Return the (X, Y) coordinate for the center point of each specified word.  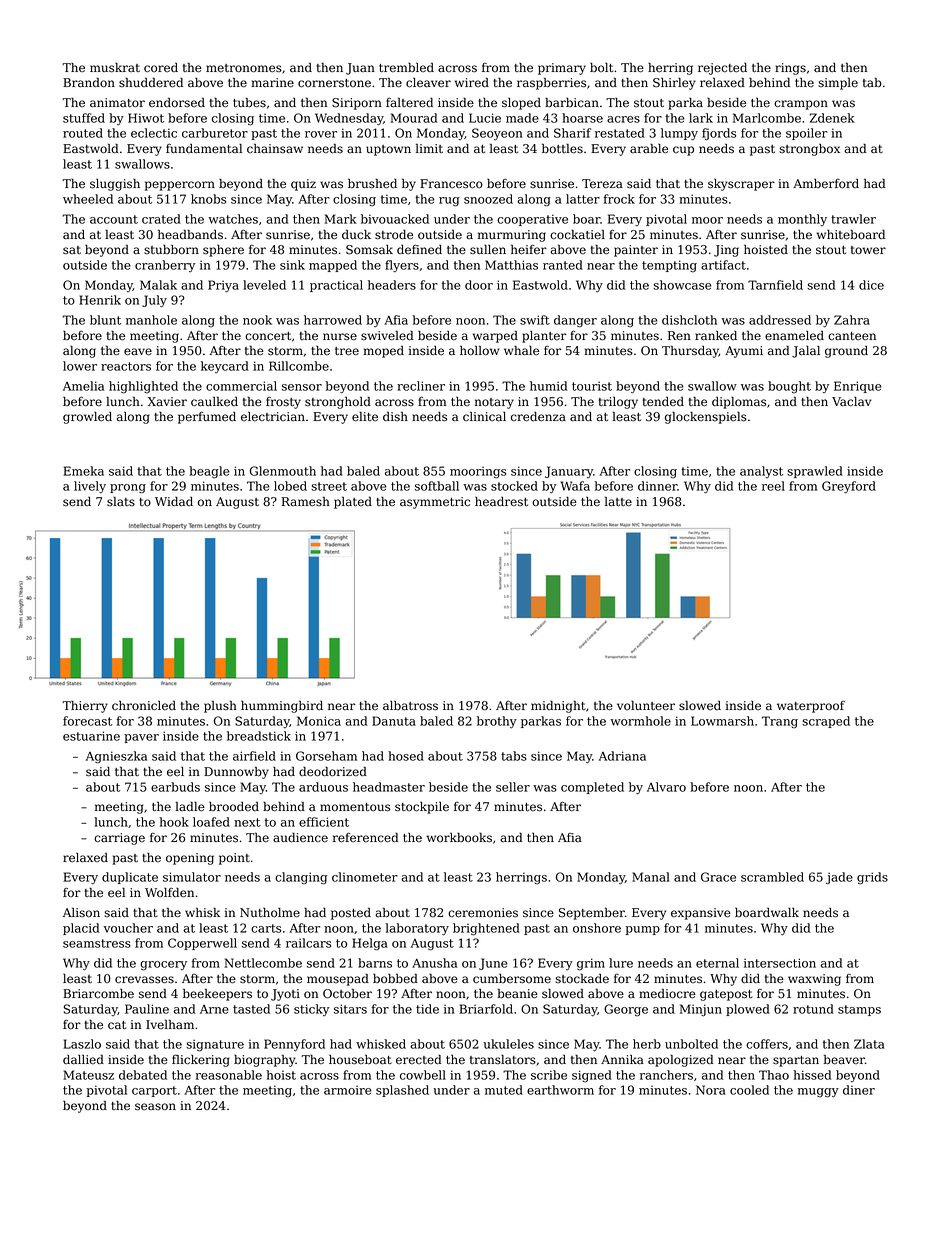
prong (128, 489)
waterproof (811, 706)
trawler (853, 219)
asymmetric (435, 503)
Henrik (100, 300)
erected (418, 1060)
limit (429, 148)
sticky (311, 1010)
